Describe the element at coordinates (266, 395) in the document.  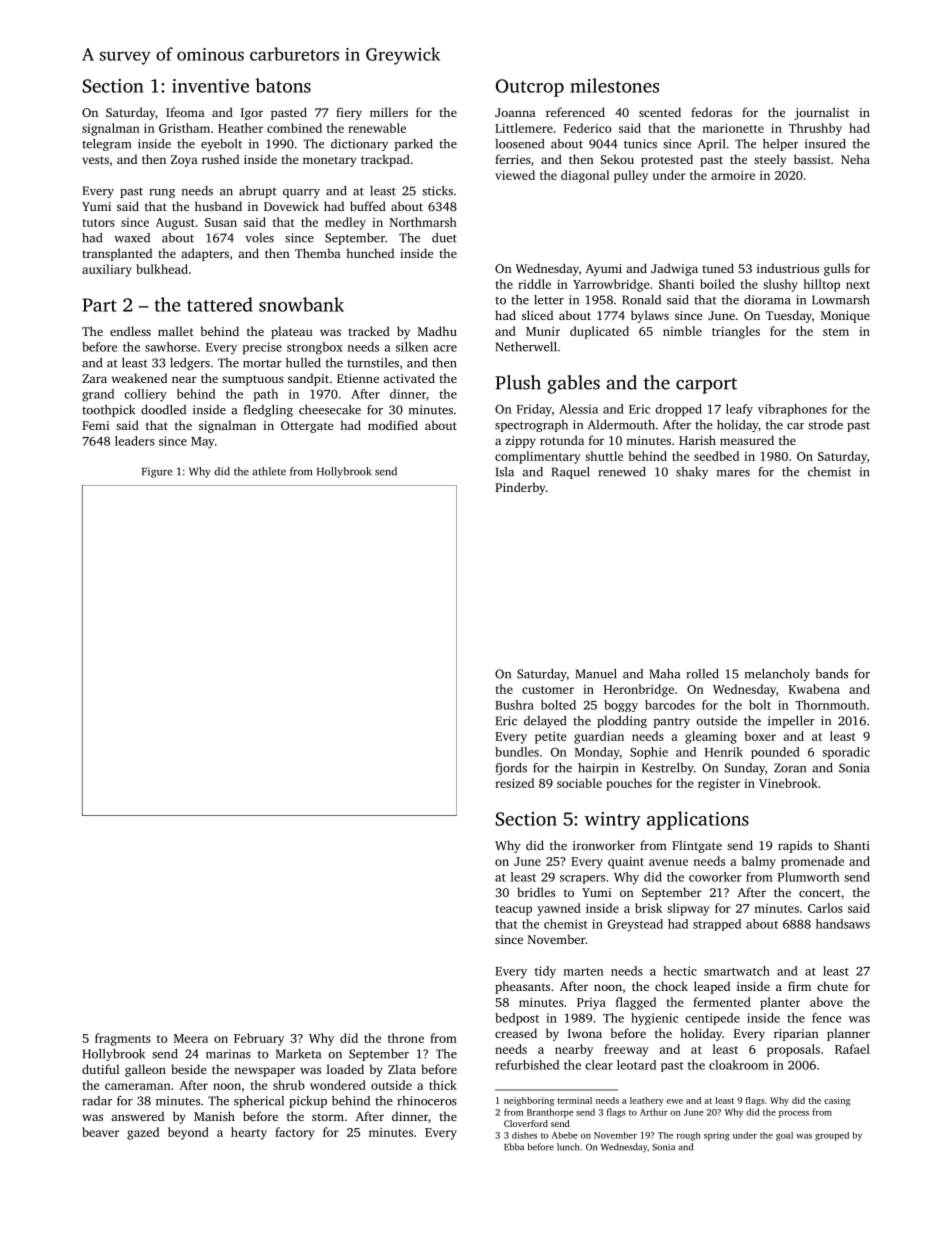
I see `path` at that location.
